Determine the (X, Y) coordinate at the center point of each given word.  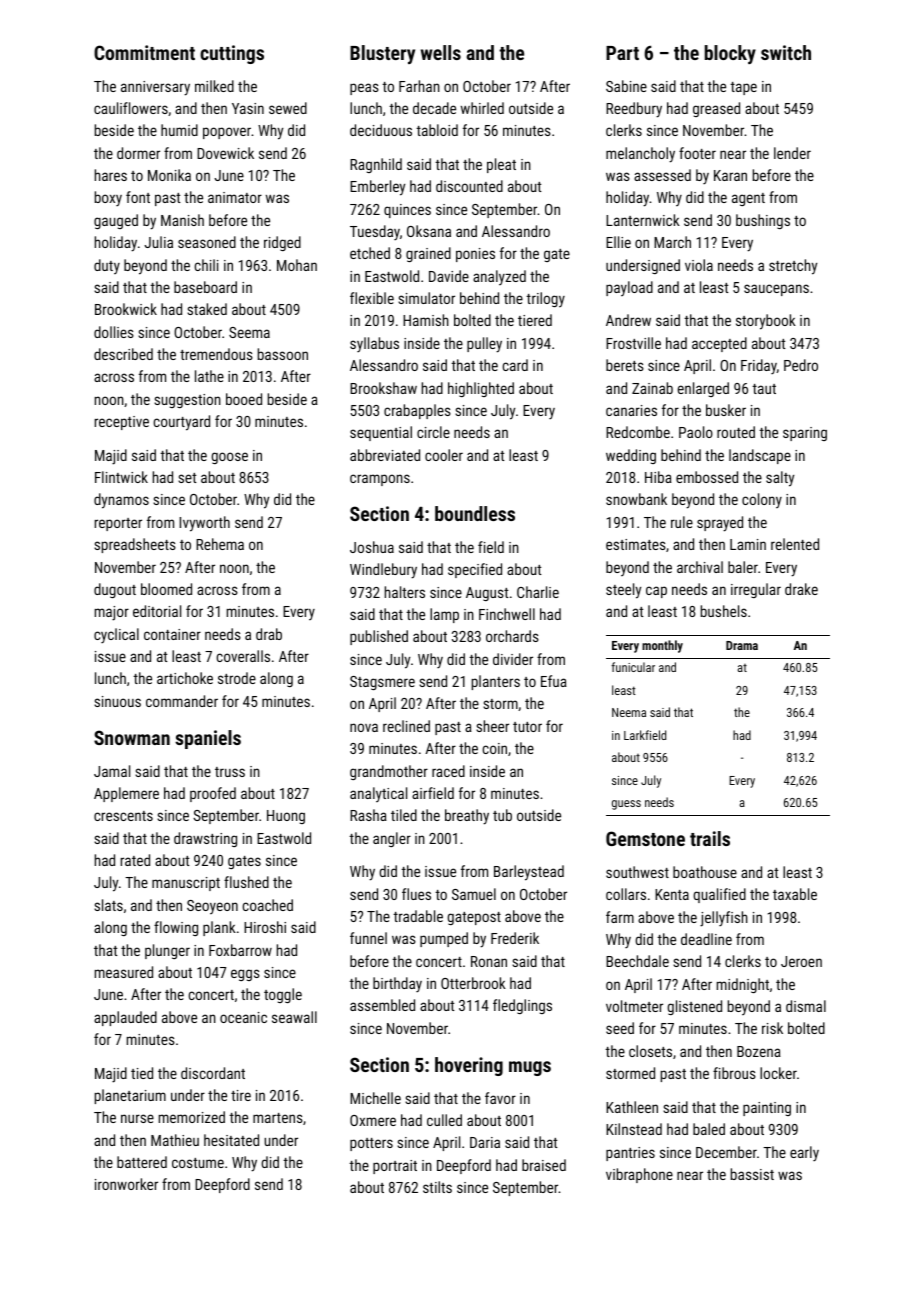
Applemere (126, 794)
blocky (730, 54)
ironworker (126, 1184)
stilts (437, 1187)
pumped (444, 939)
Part (622, 53)
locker (778, 1073)
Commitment (144, 52)
